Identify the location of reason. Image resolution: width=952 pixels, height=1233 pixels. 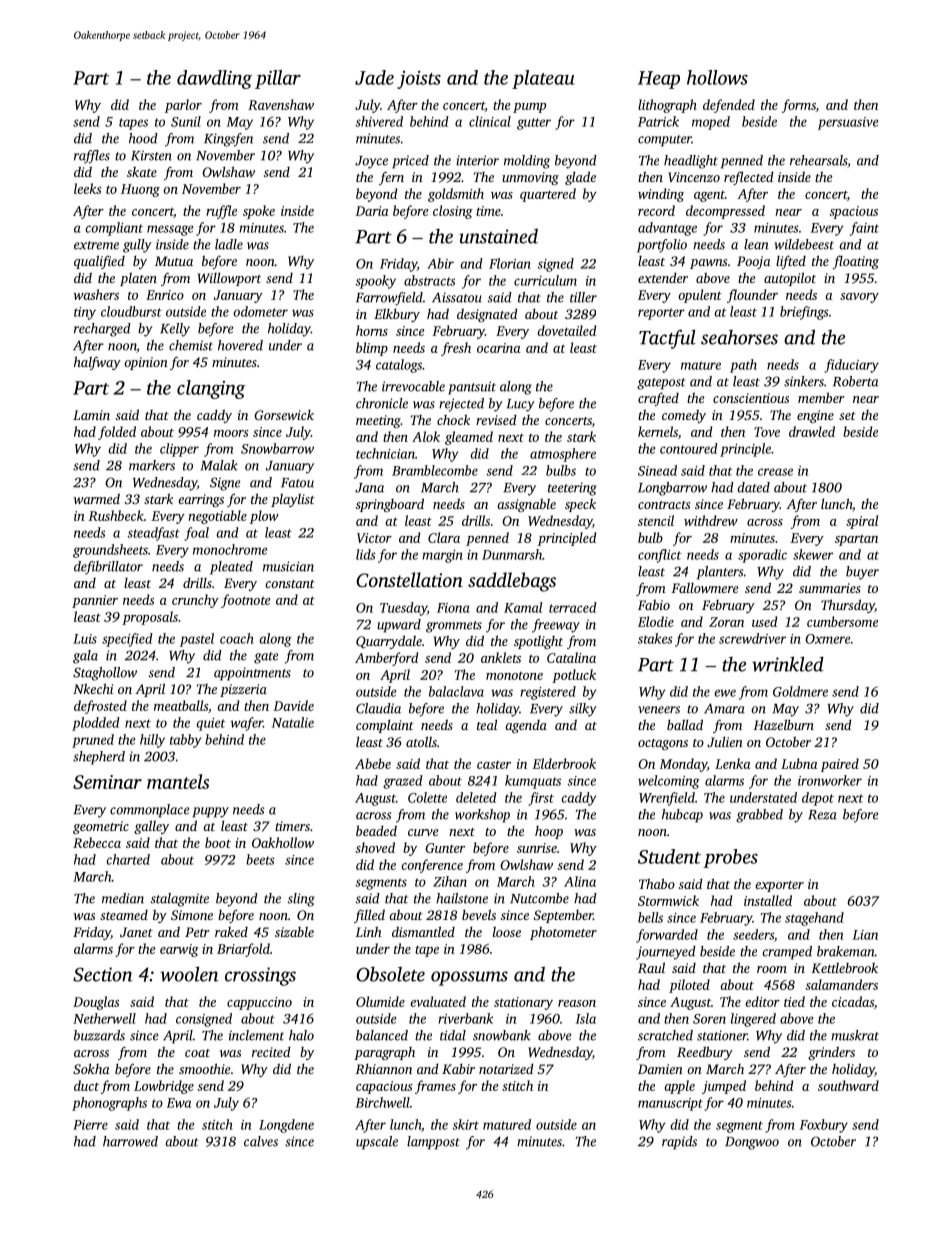
(577, 1003).
